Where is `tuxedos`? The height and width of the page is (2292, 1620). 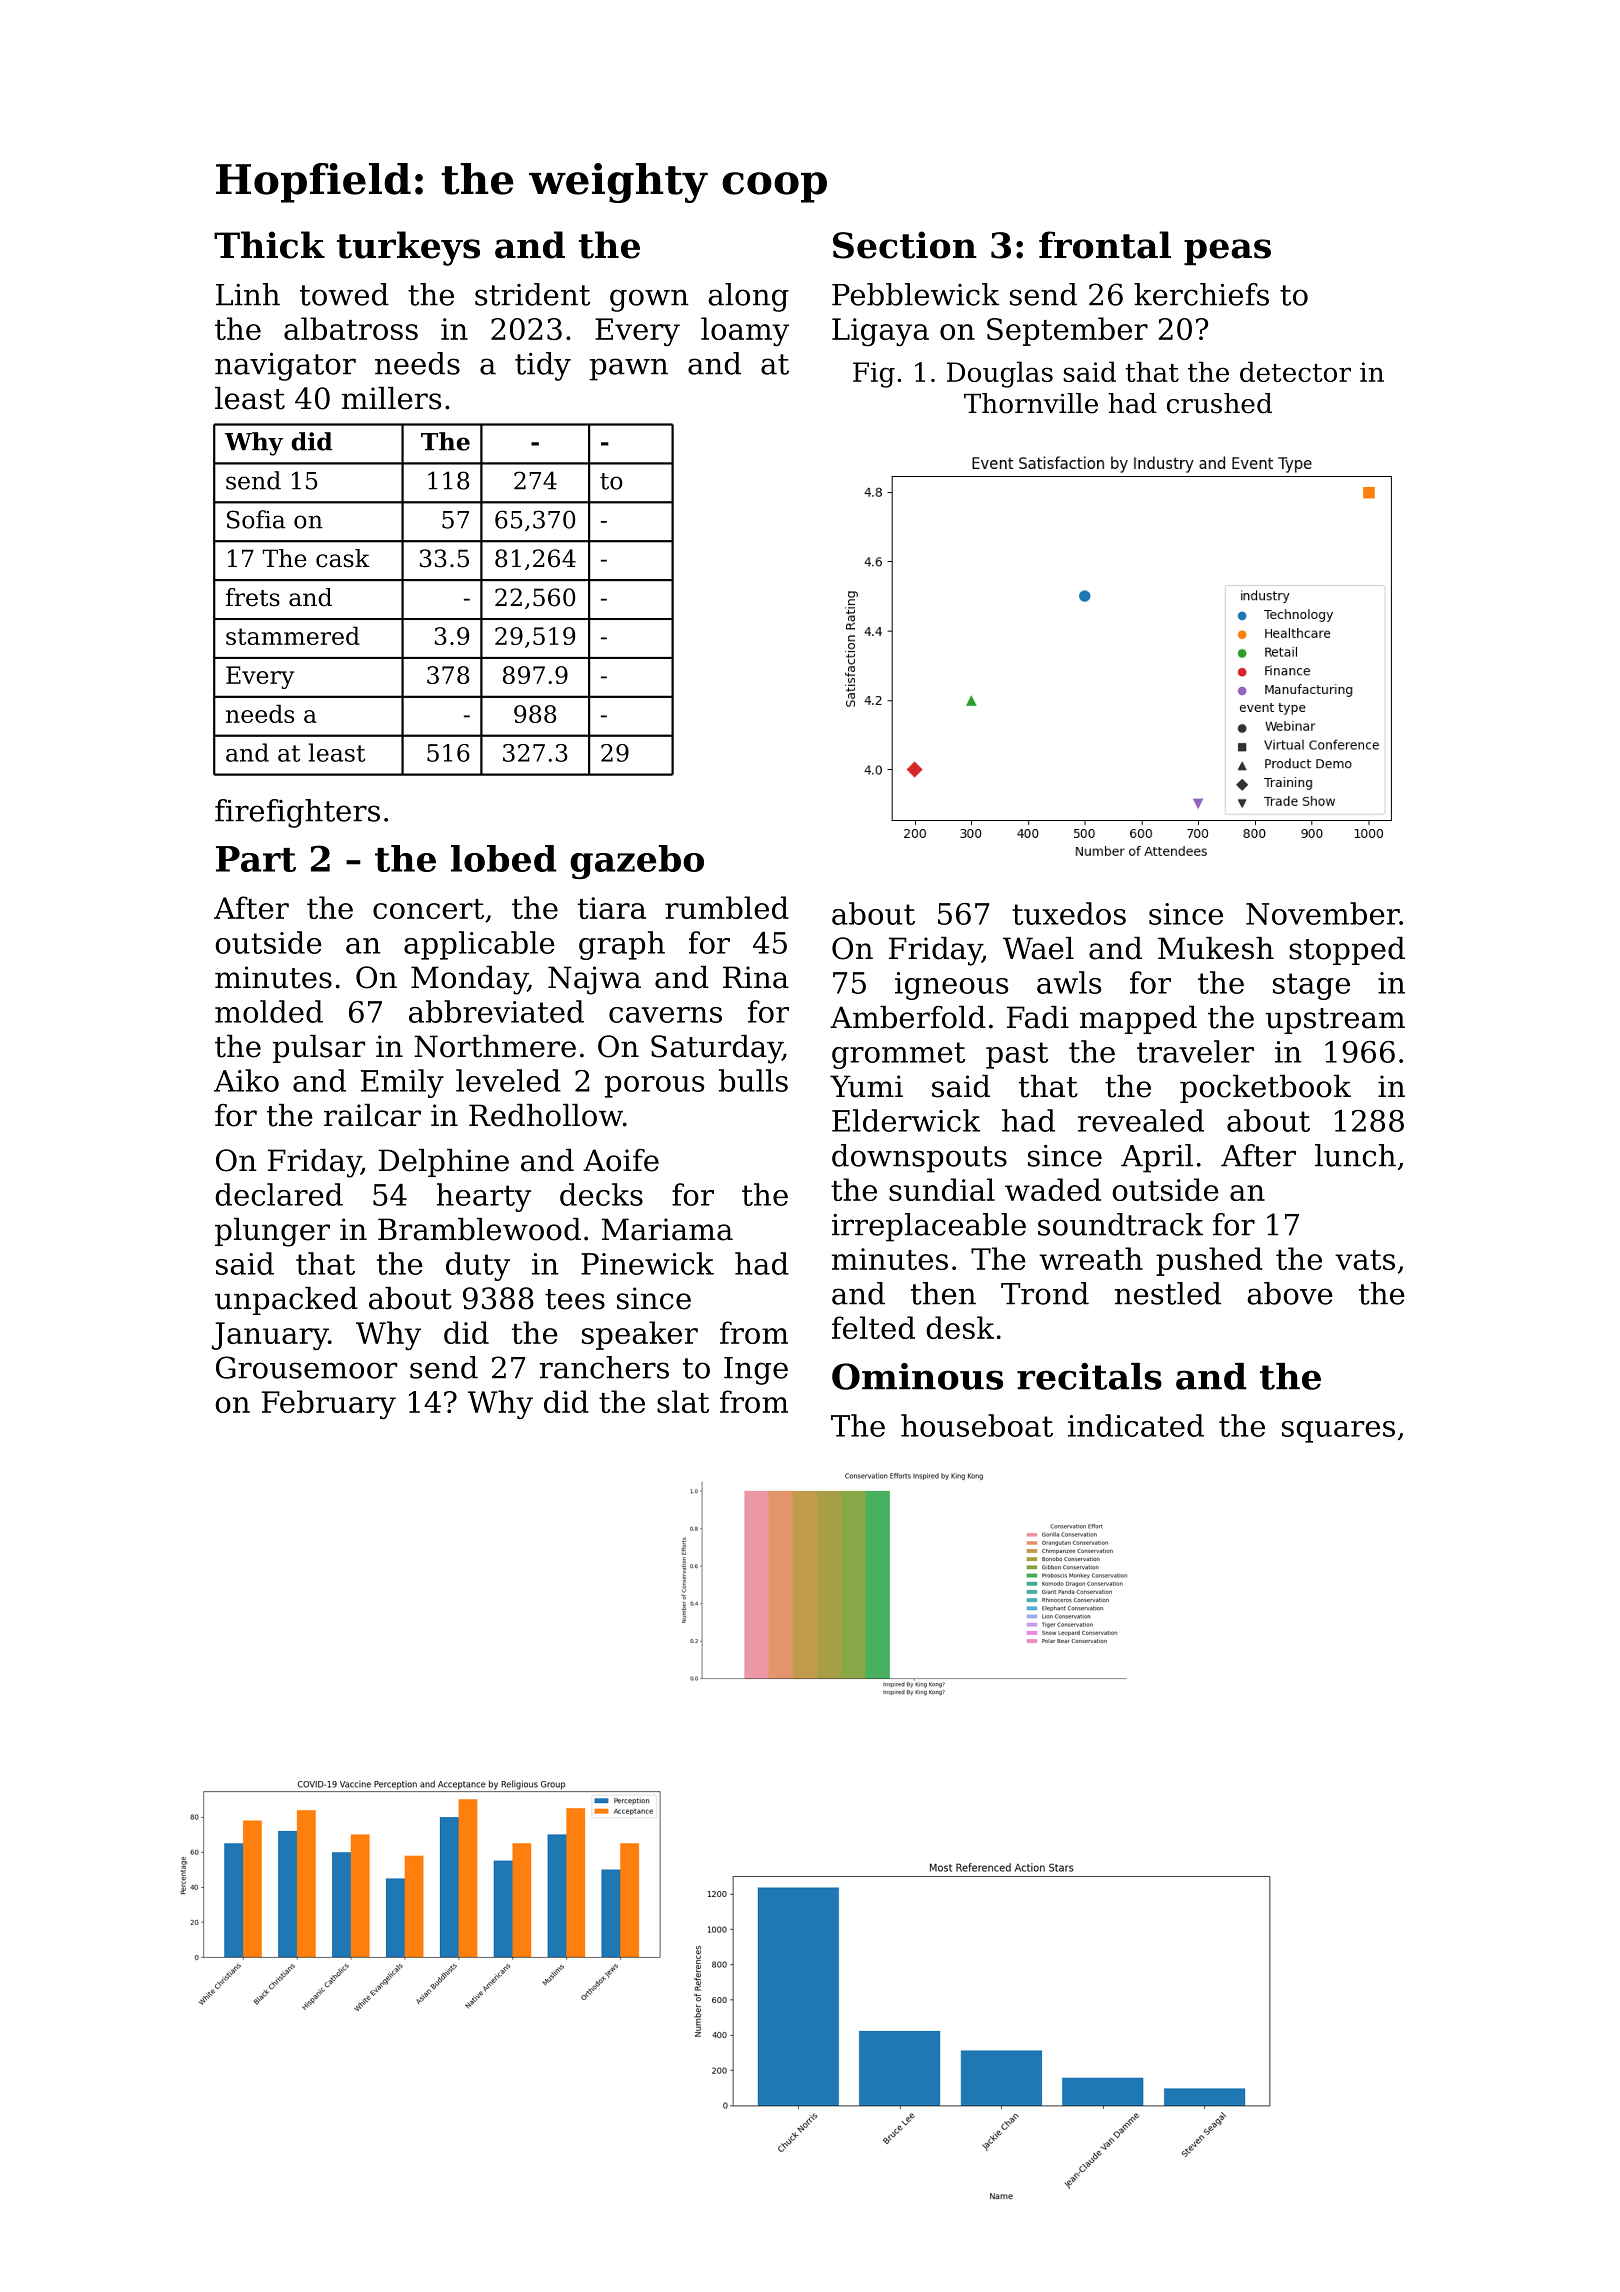 tuxedos is located at coordinates (1069, 913).
